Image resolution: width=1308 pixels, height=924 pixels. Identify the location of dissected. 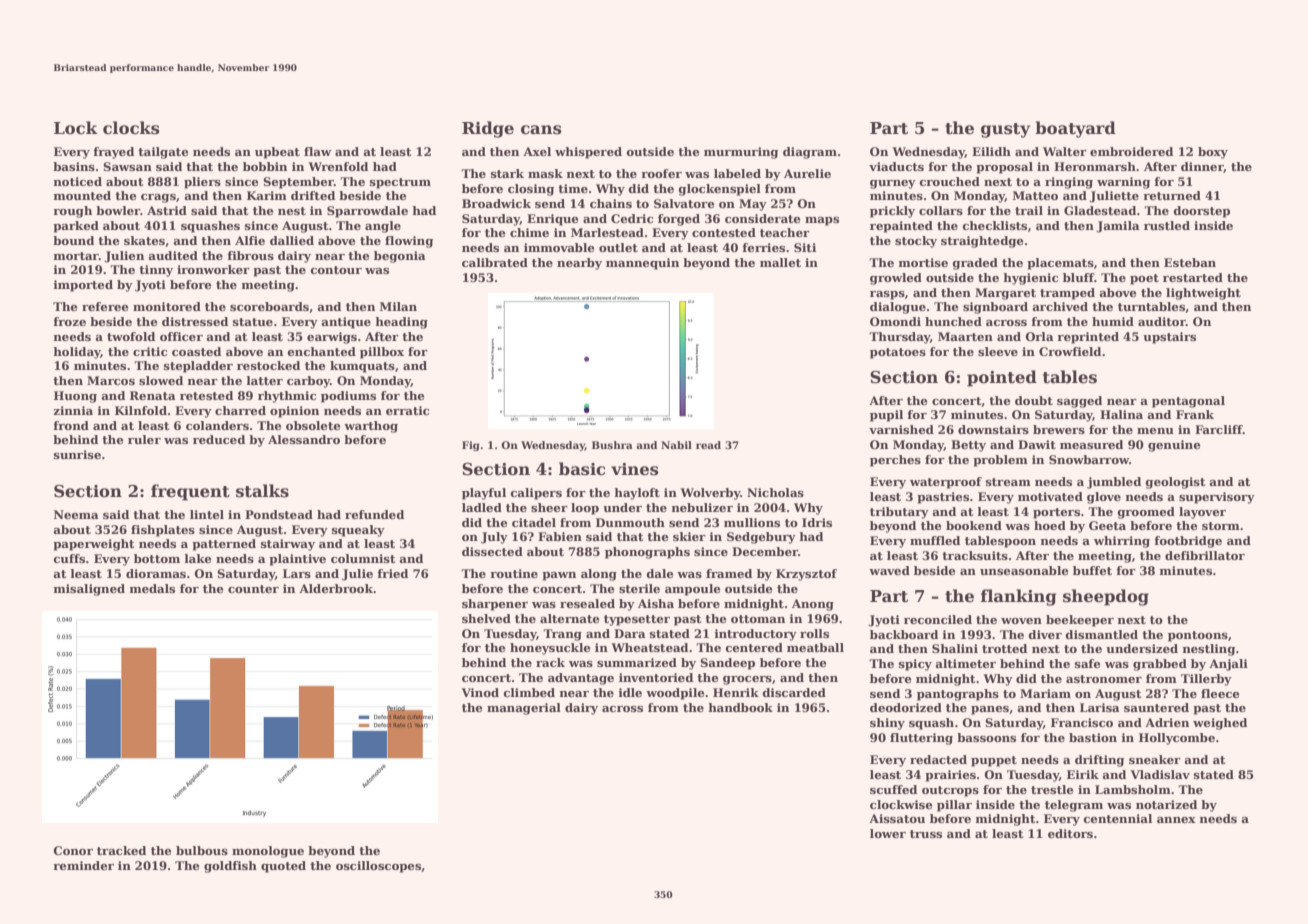
(492, 551).
